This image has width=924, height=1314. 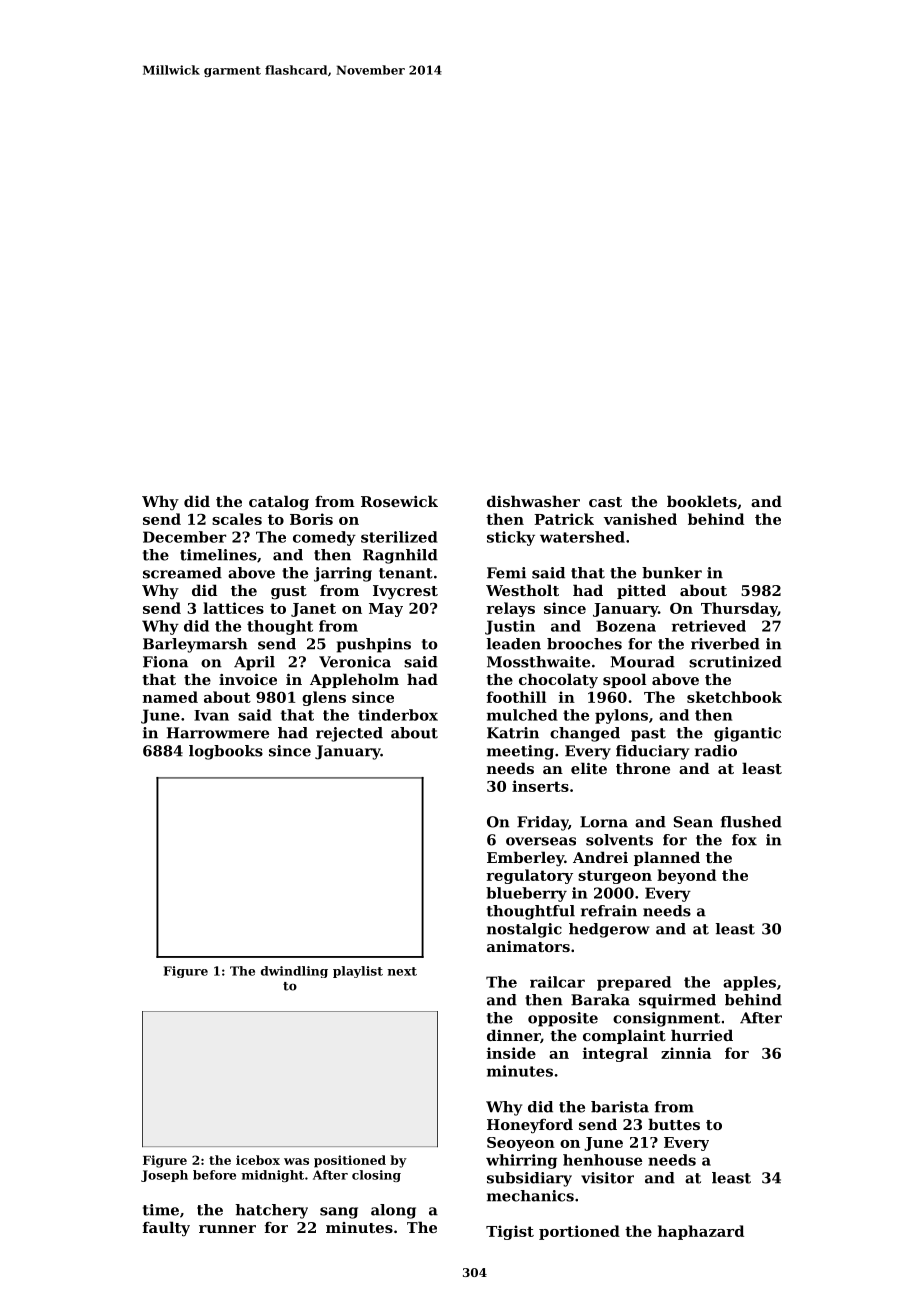 What do you see at coordinates (677, 1001) in the image?
I see `squirmed` at bounding box center [677, 1001].
